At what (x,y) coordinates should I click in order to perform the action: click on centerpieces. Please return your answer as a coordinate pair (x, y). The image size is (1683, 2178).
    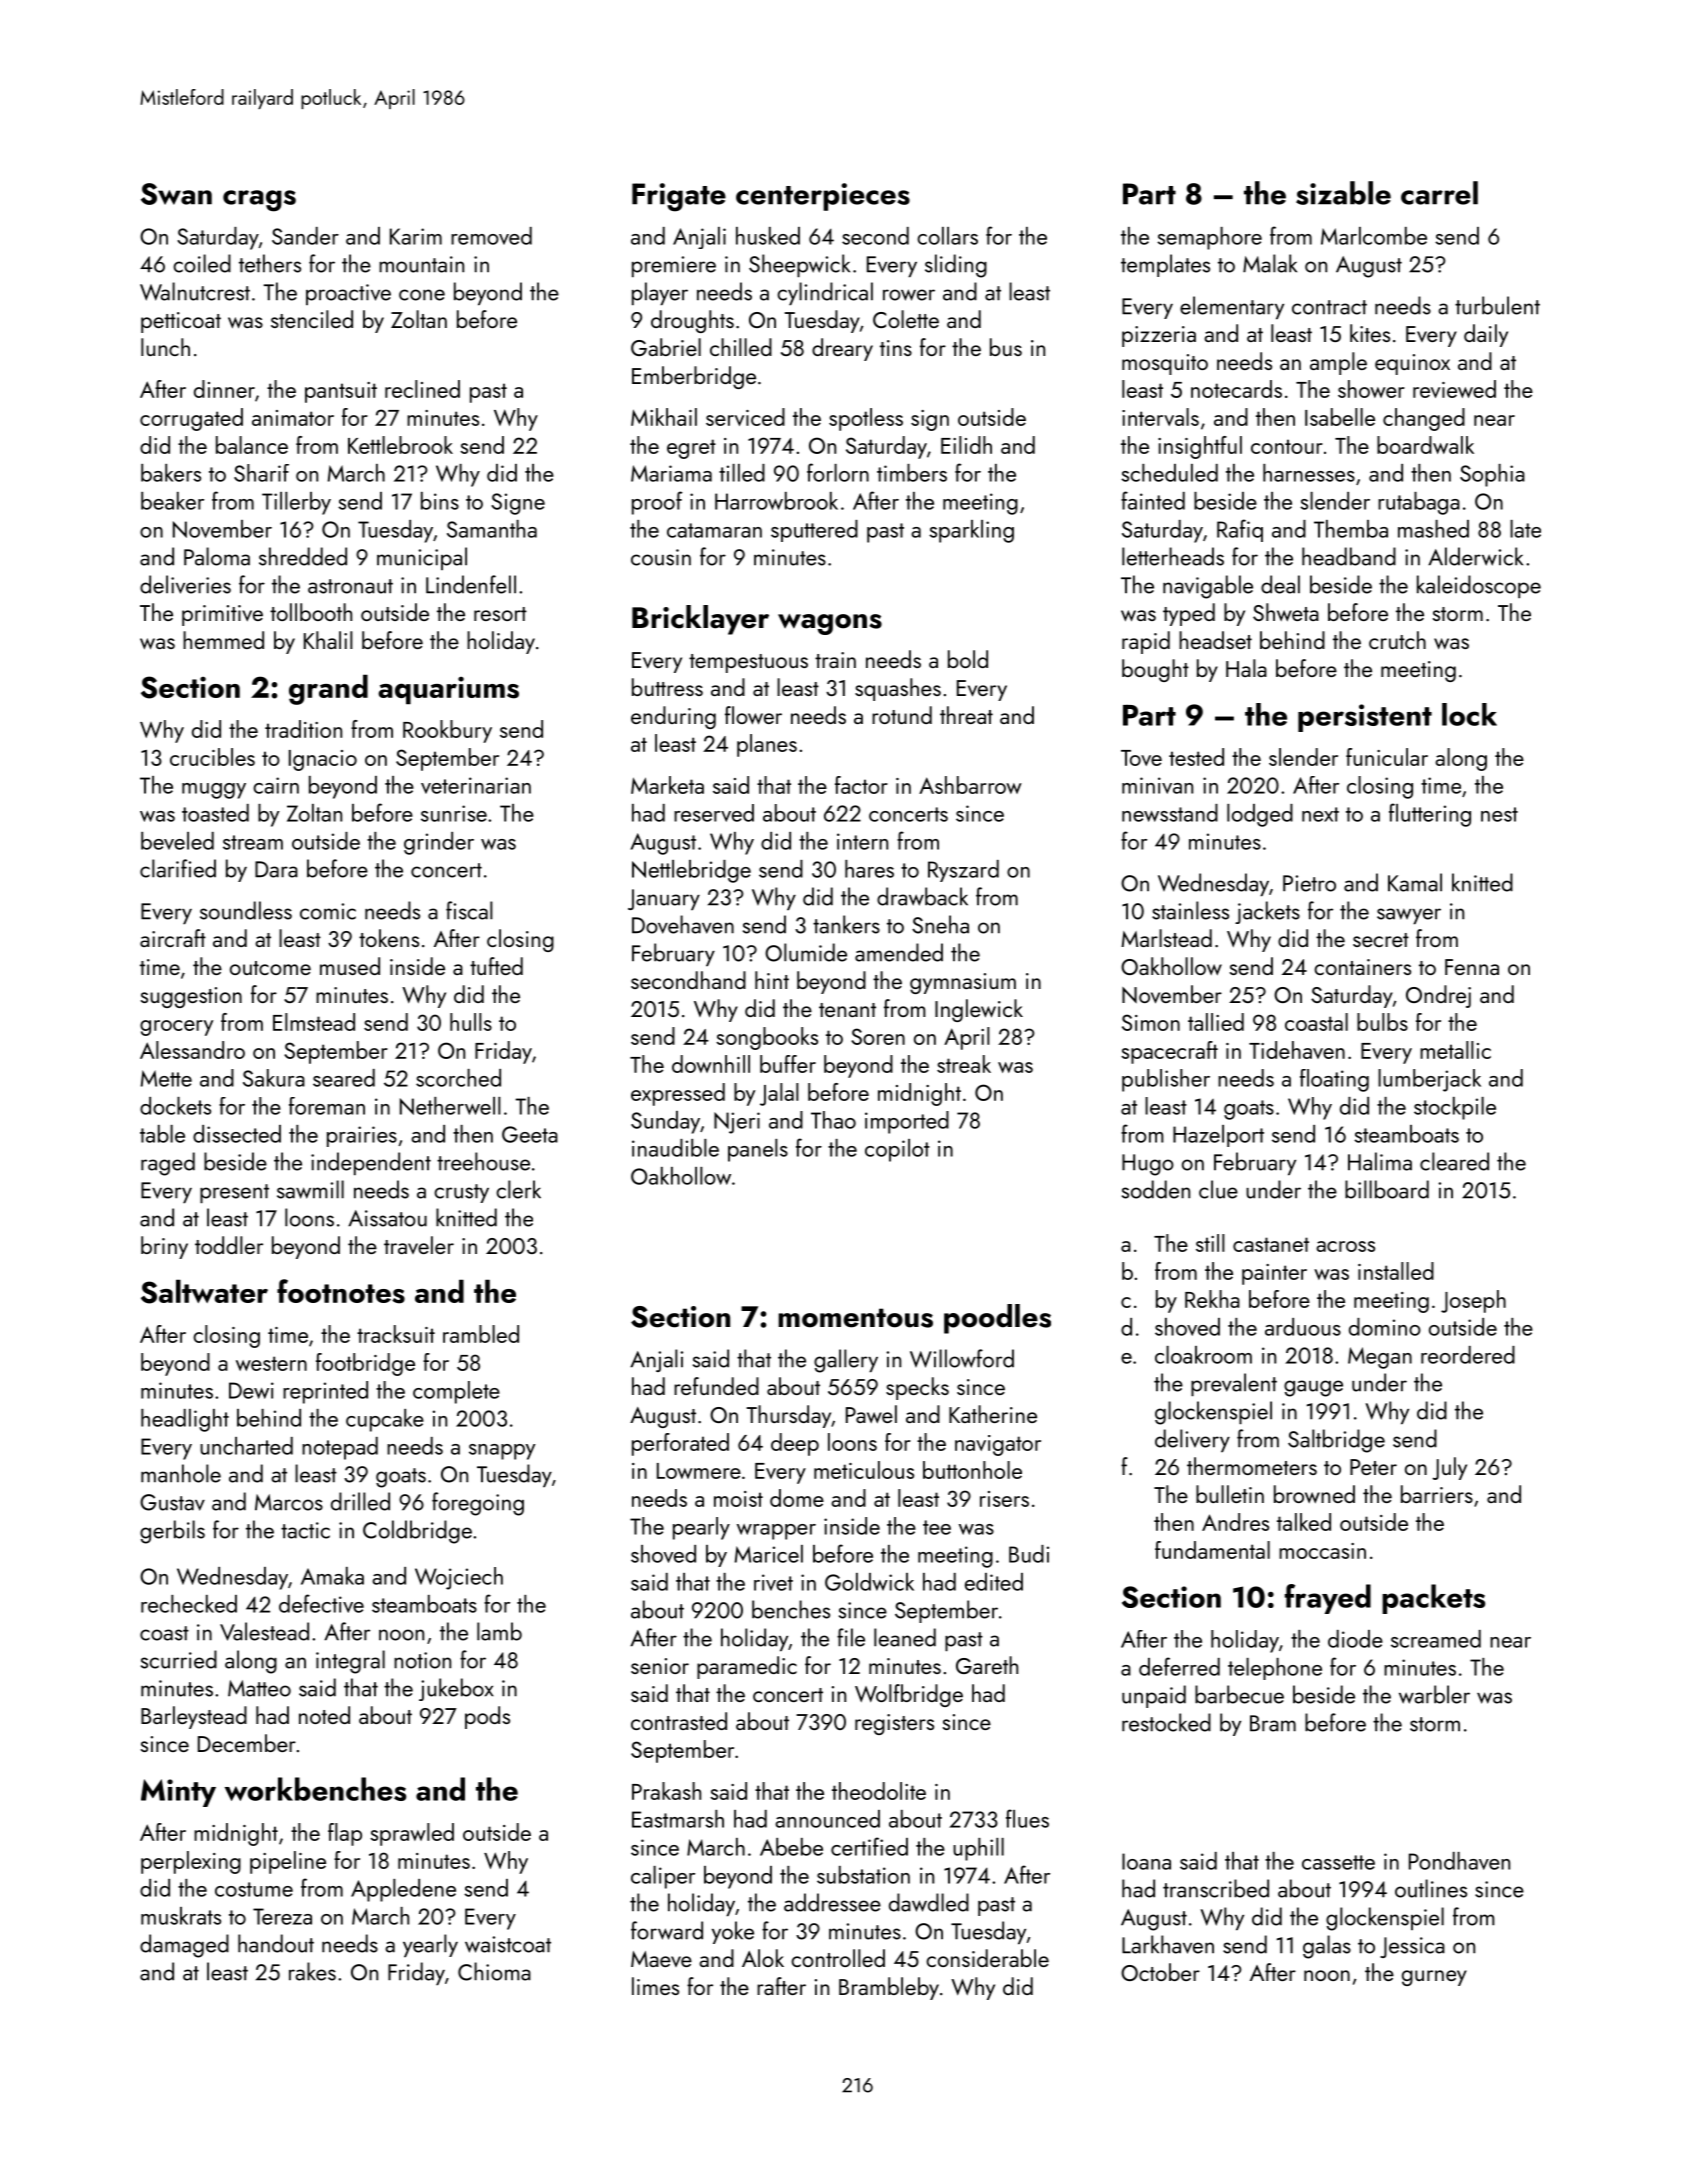
    Looking at the image, I should click on (823, 197).
